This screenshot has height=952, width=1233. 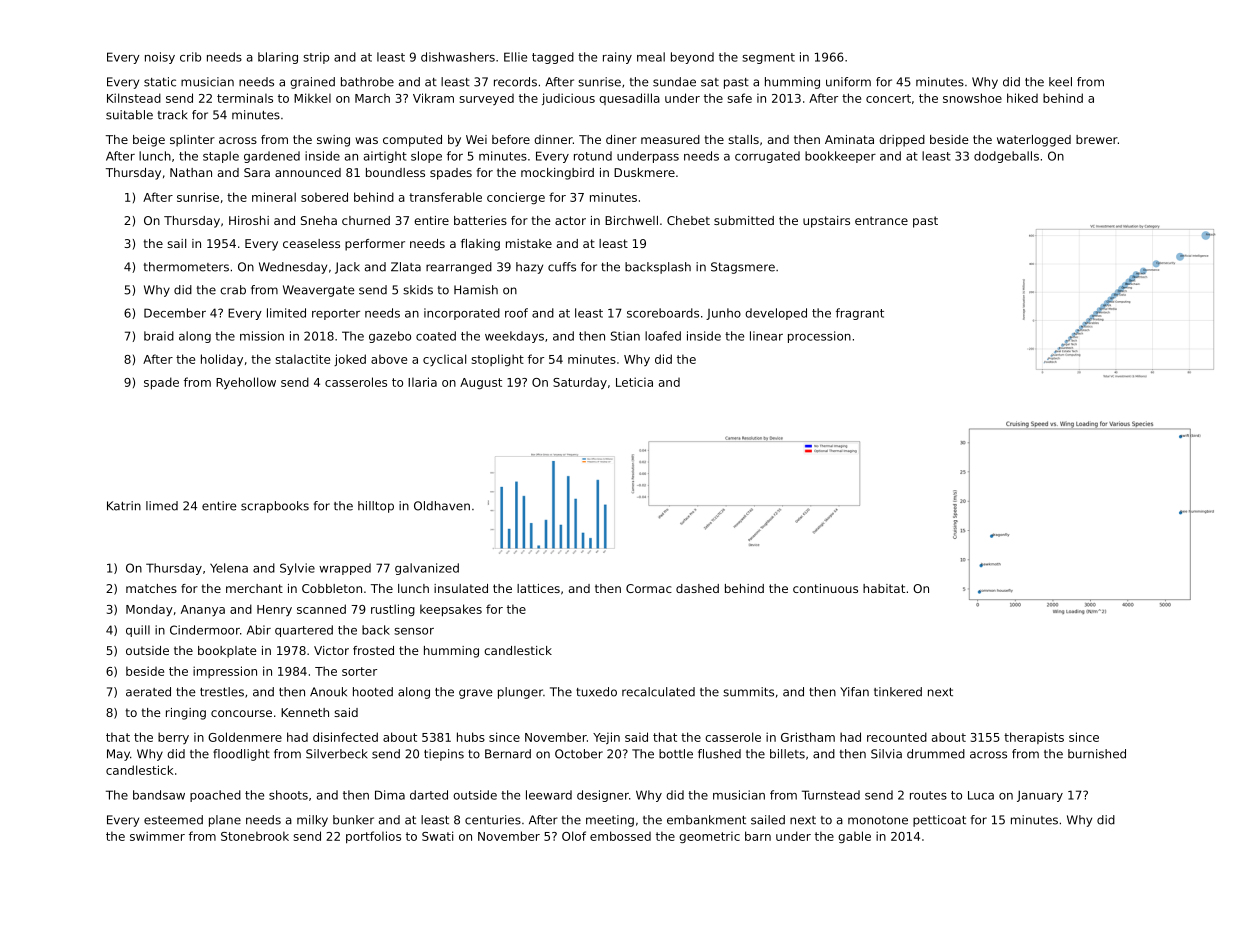 I want to click on strip, so click(x=316, y=58).
